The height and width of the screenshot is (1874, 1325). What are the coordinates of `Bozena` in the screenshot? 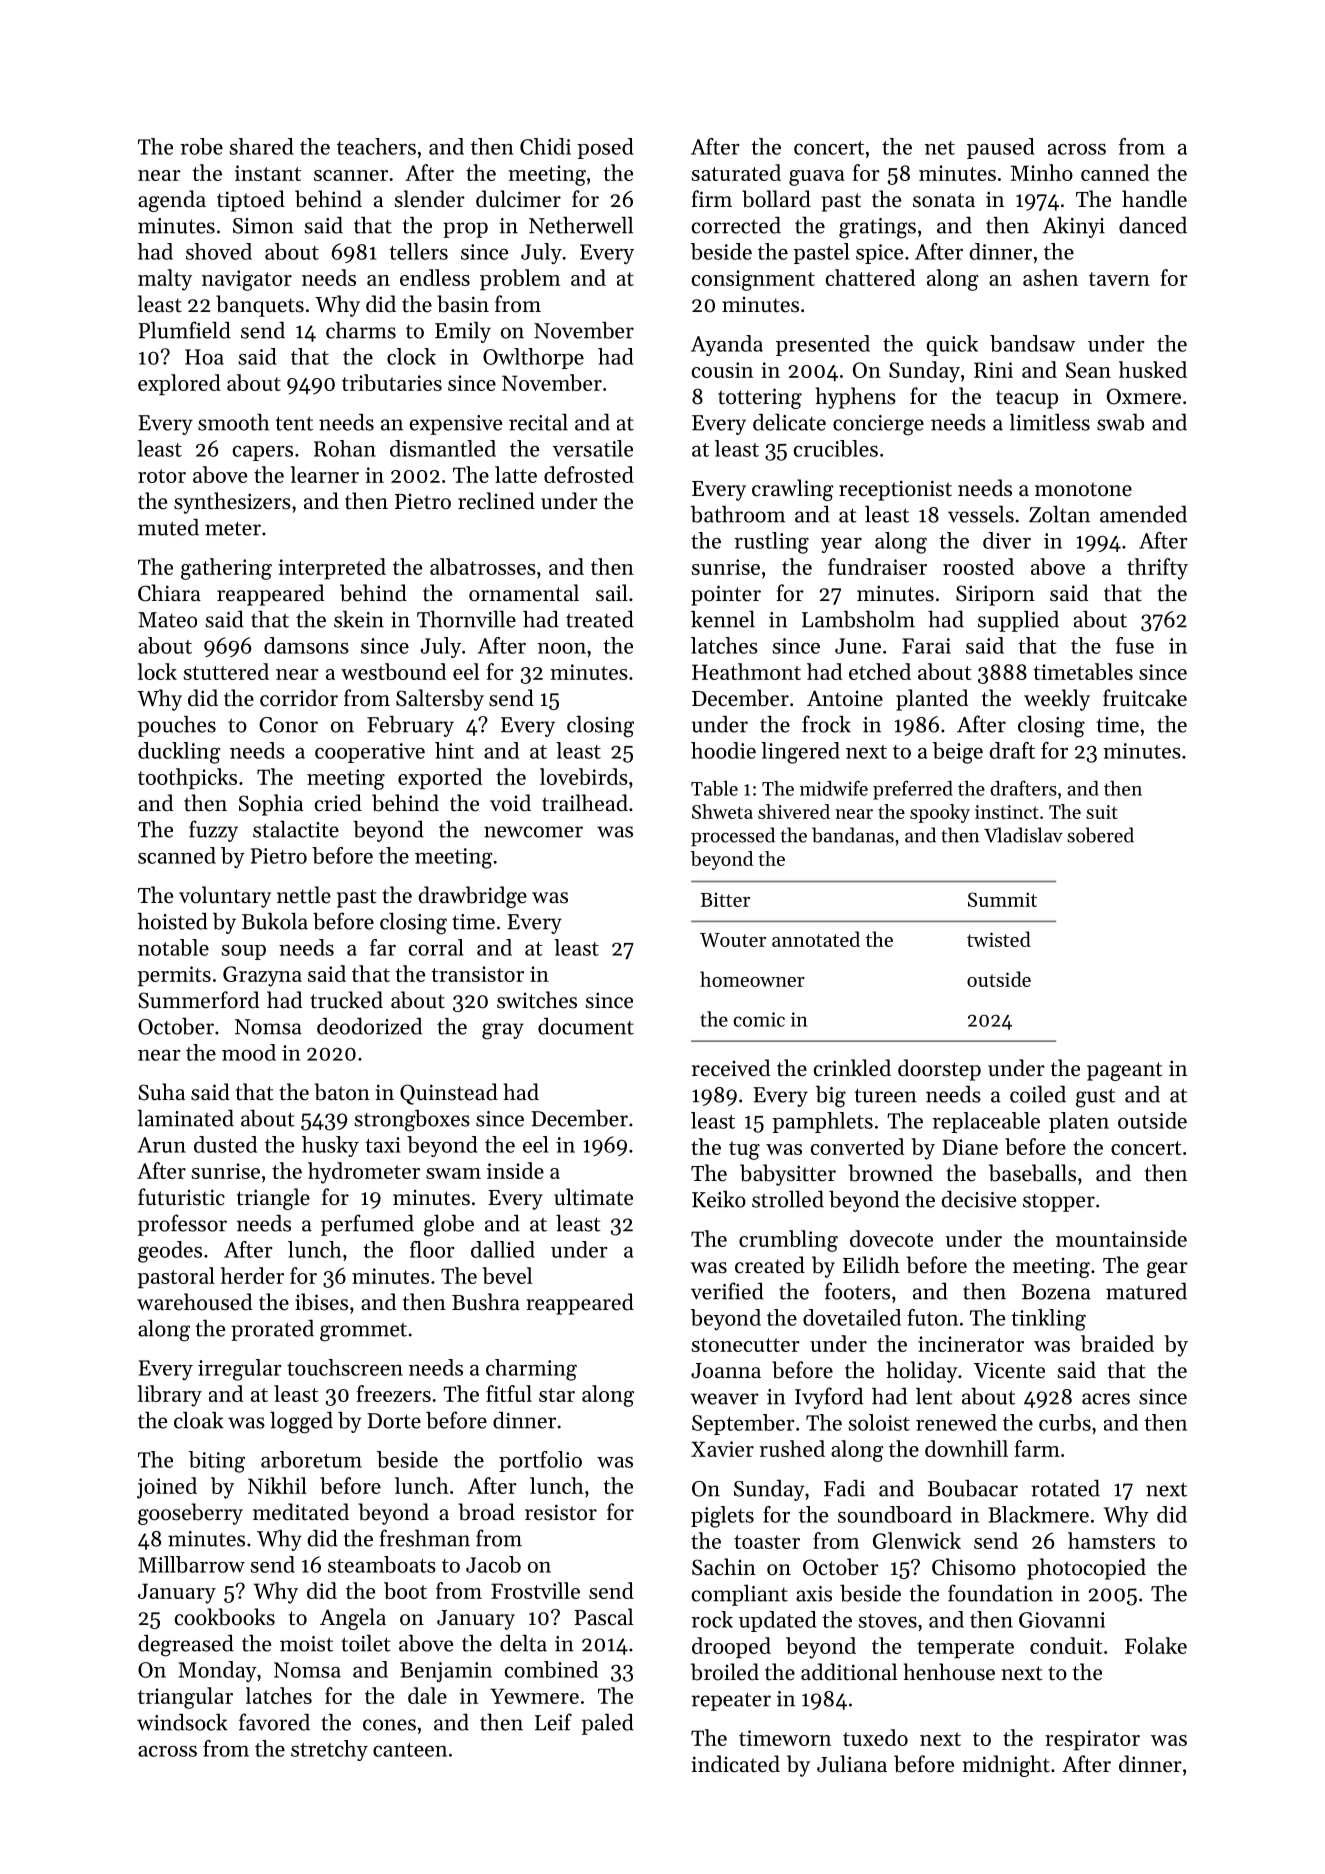 It's located at (1056, 1292).
